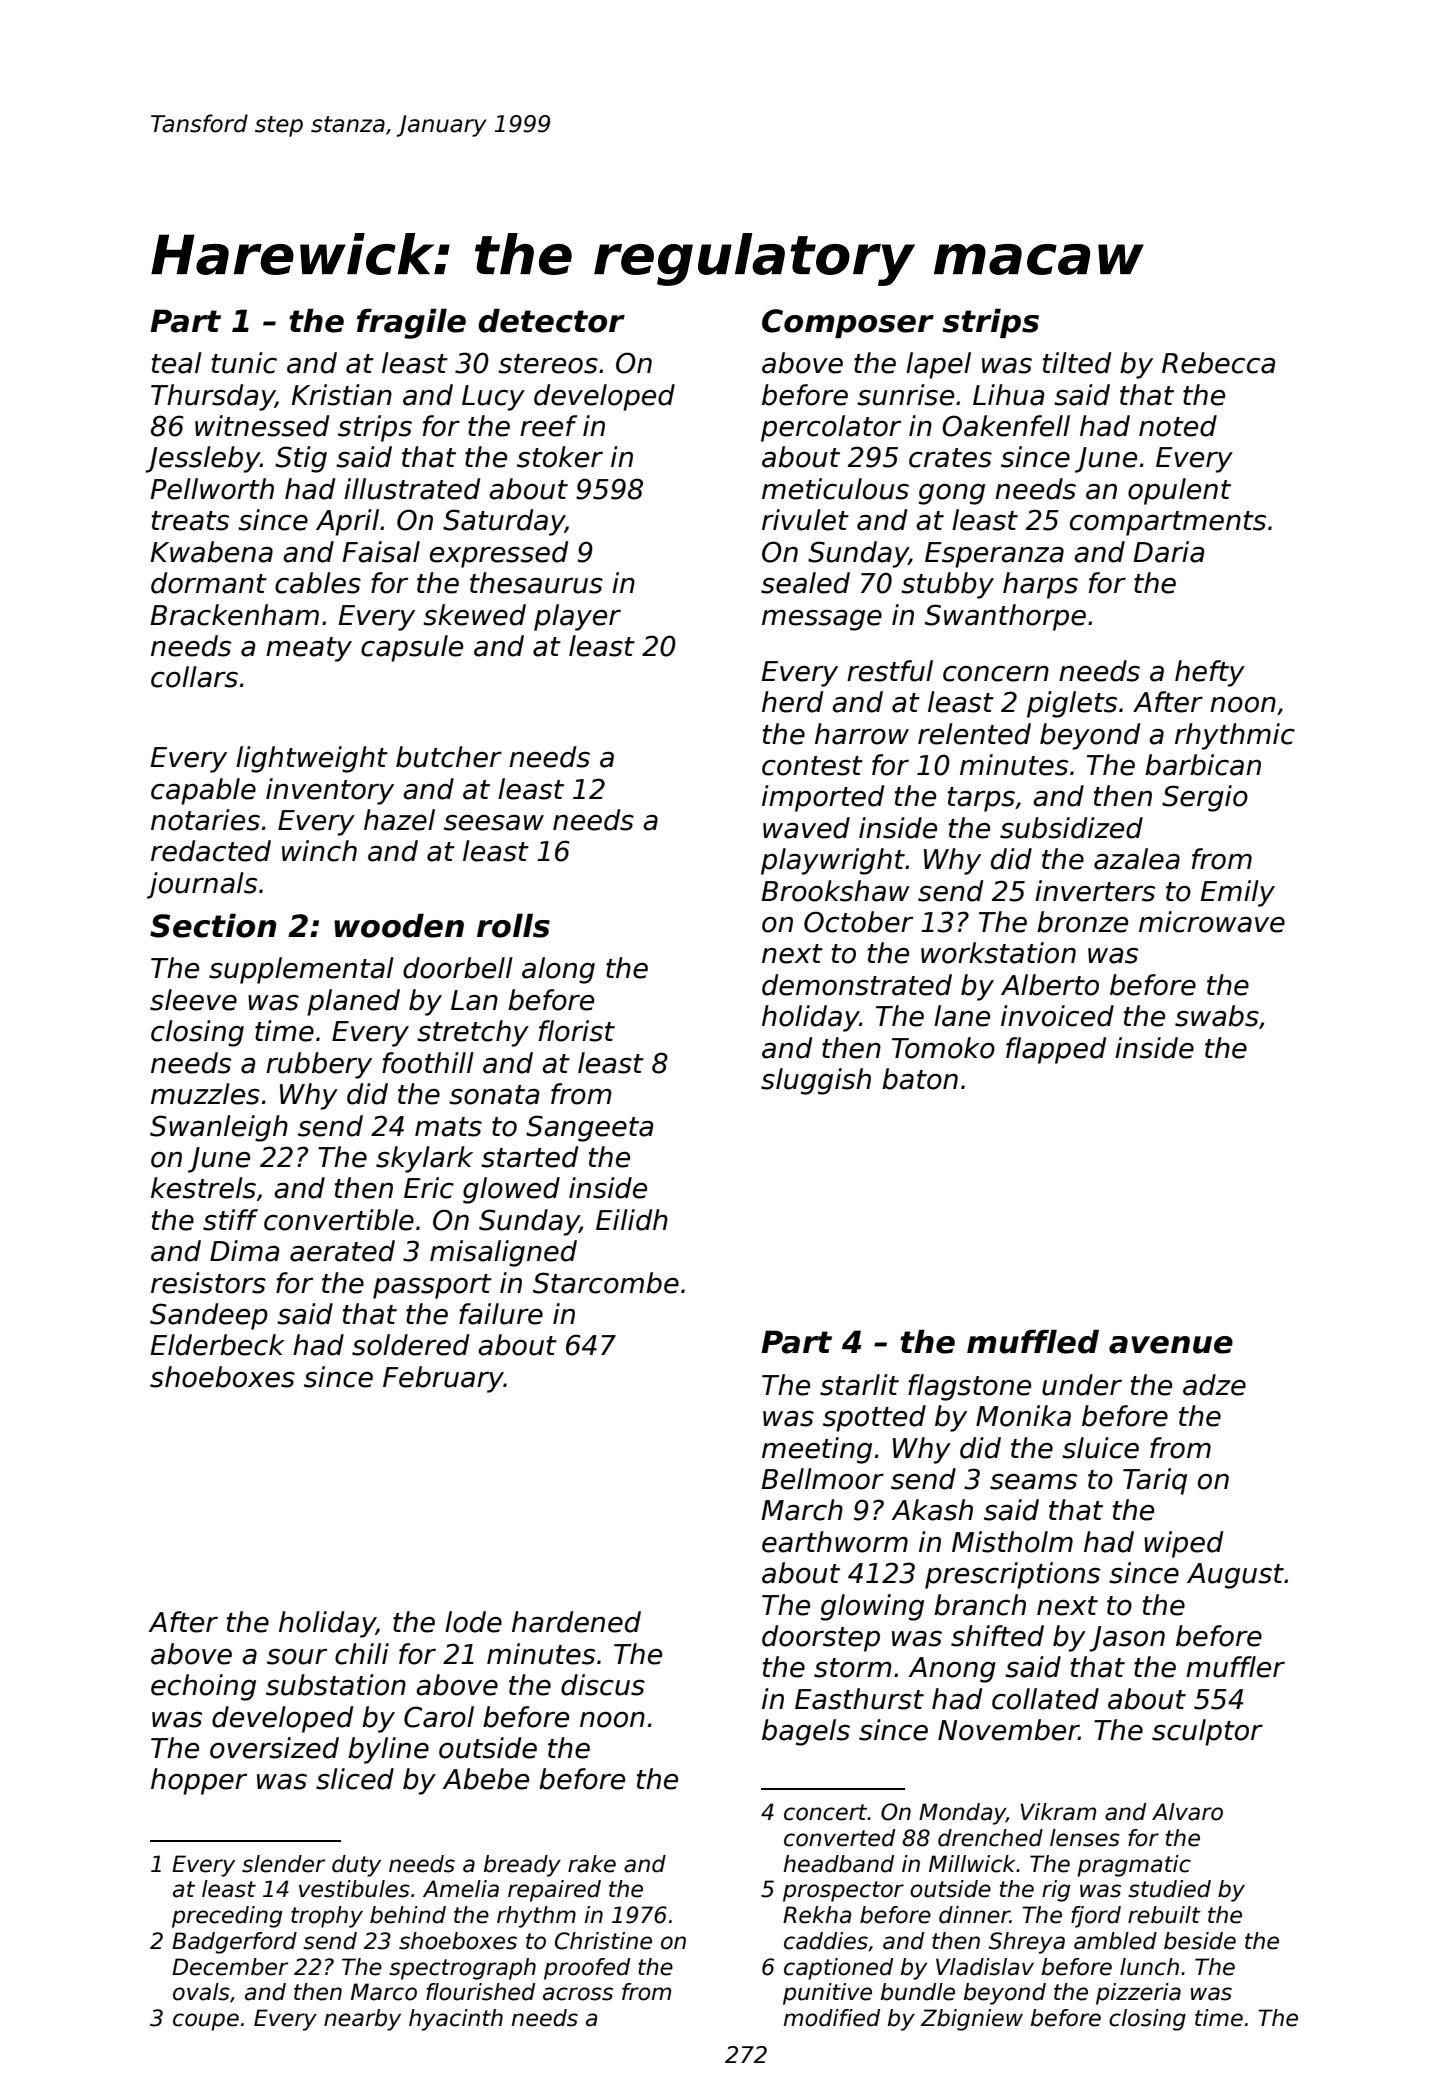 The image size is (1450, 2100). What do you see at coordinates (577, 1031) in the image?
I see `florist` at bounding box center [577, 1031].
